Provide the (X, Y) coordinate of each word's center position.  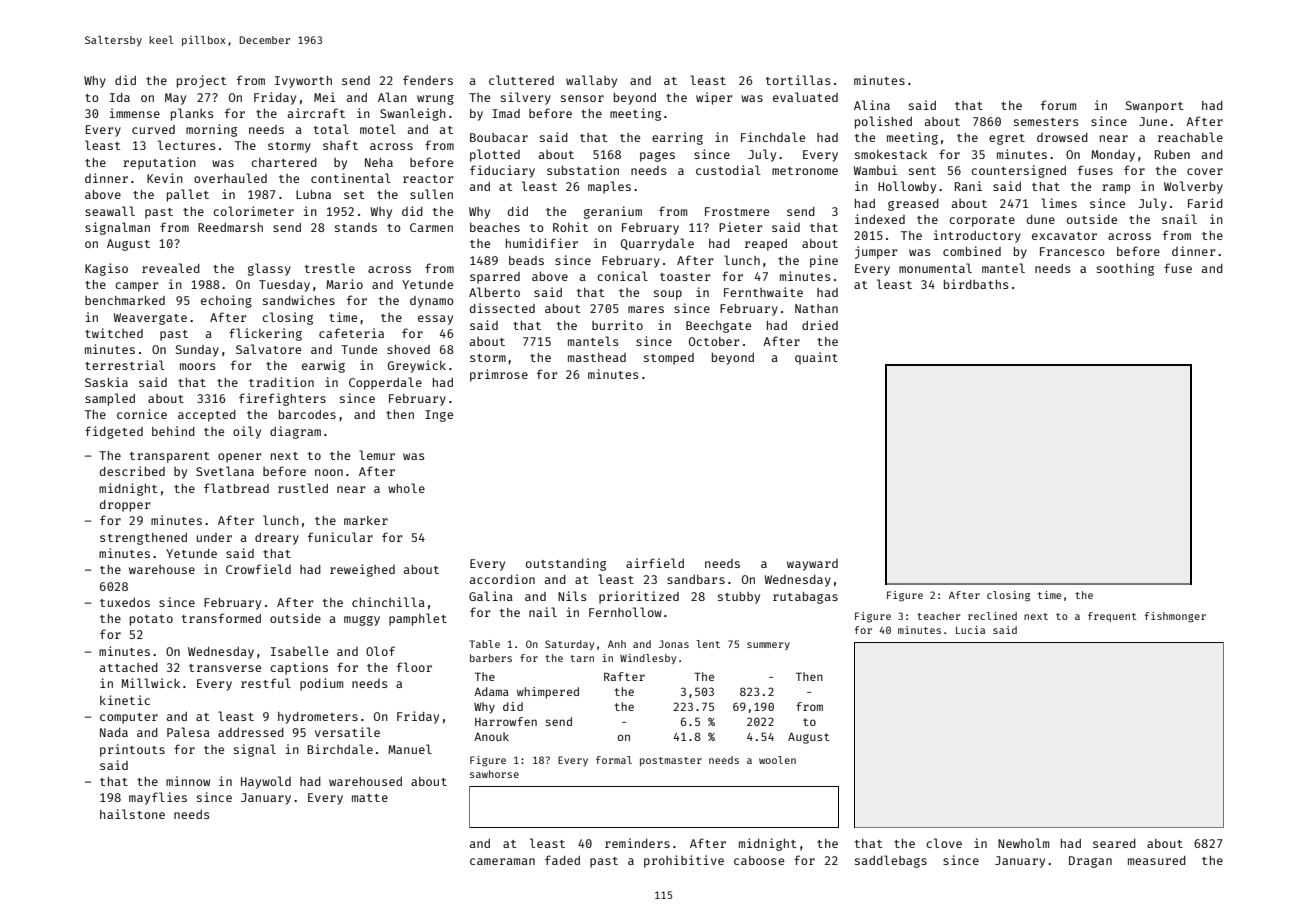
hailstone (132, 814)
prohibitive (684, 861)
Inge (439, 416)
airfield (655, 563)
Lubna (313, 194)
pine (824, 261)
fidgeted (114, 432)
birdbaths (976, 284)
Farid (1205, 203)
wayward (812, 565)
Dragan (1090, 862)
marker (366, 520)
